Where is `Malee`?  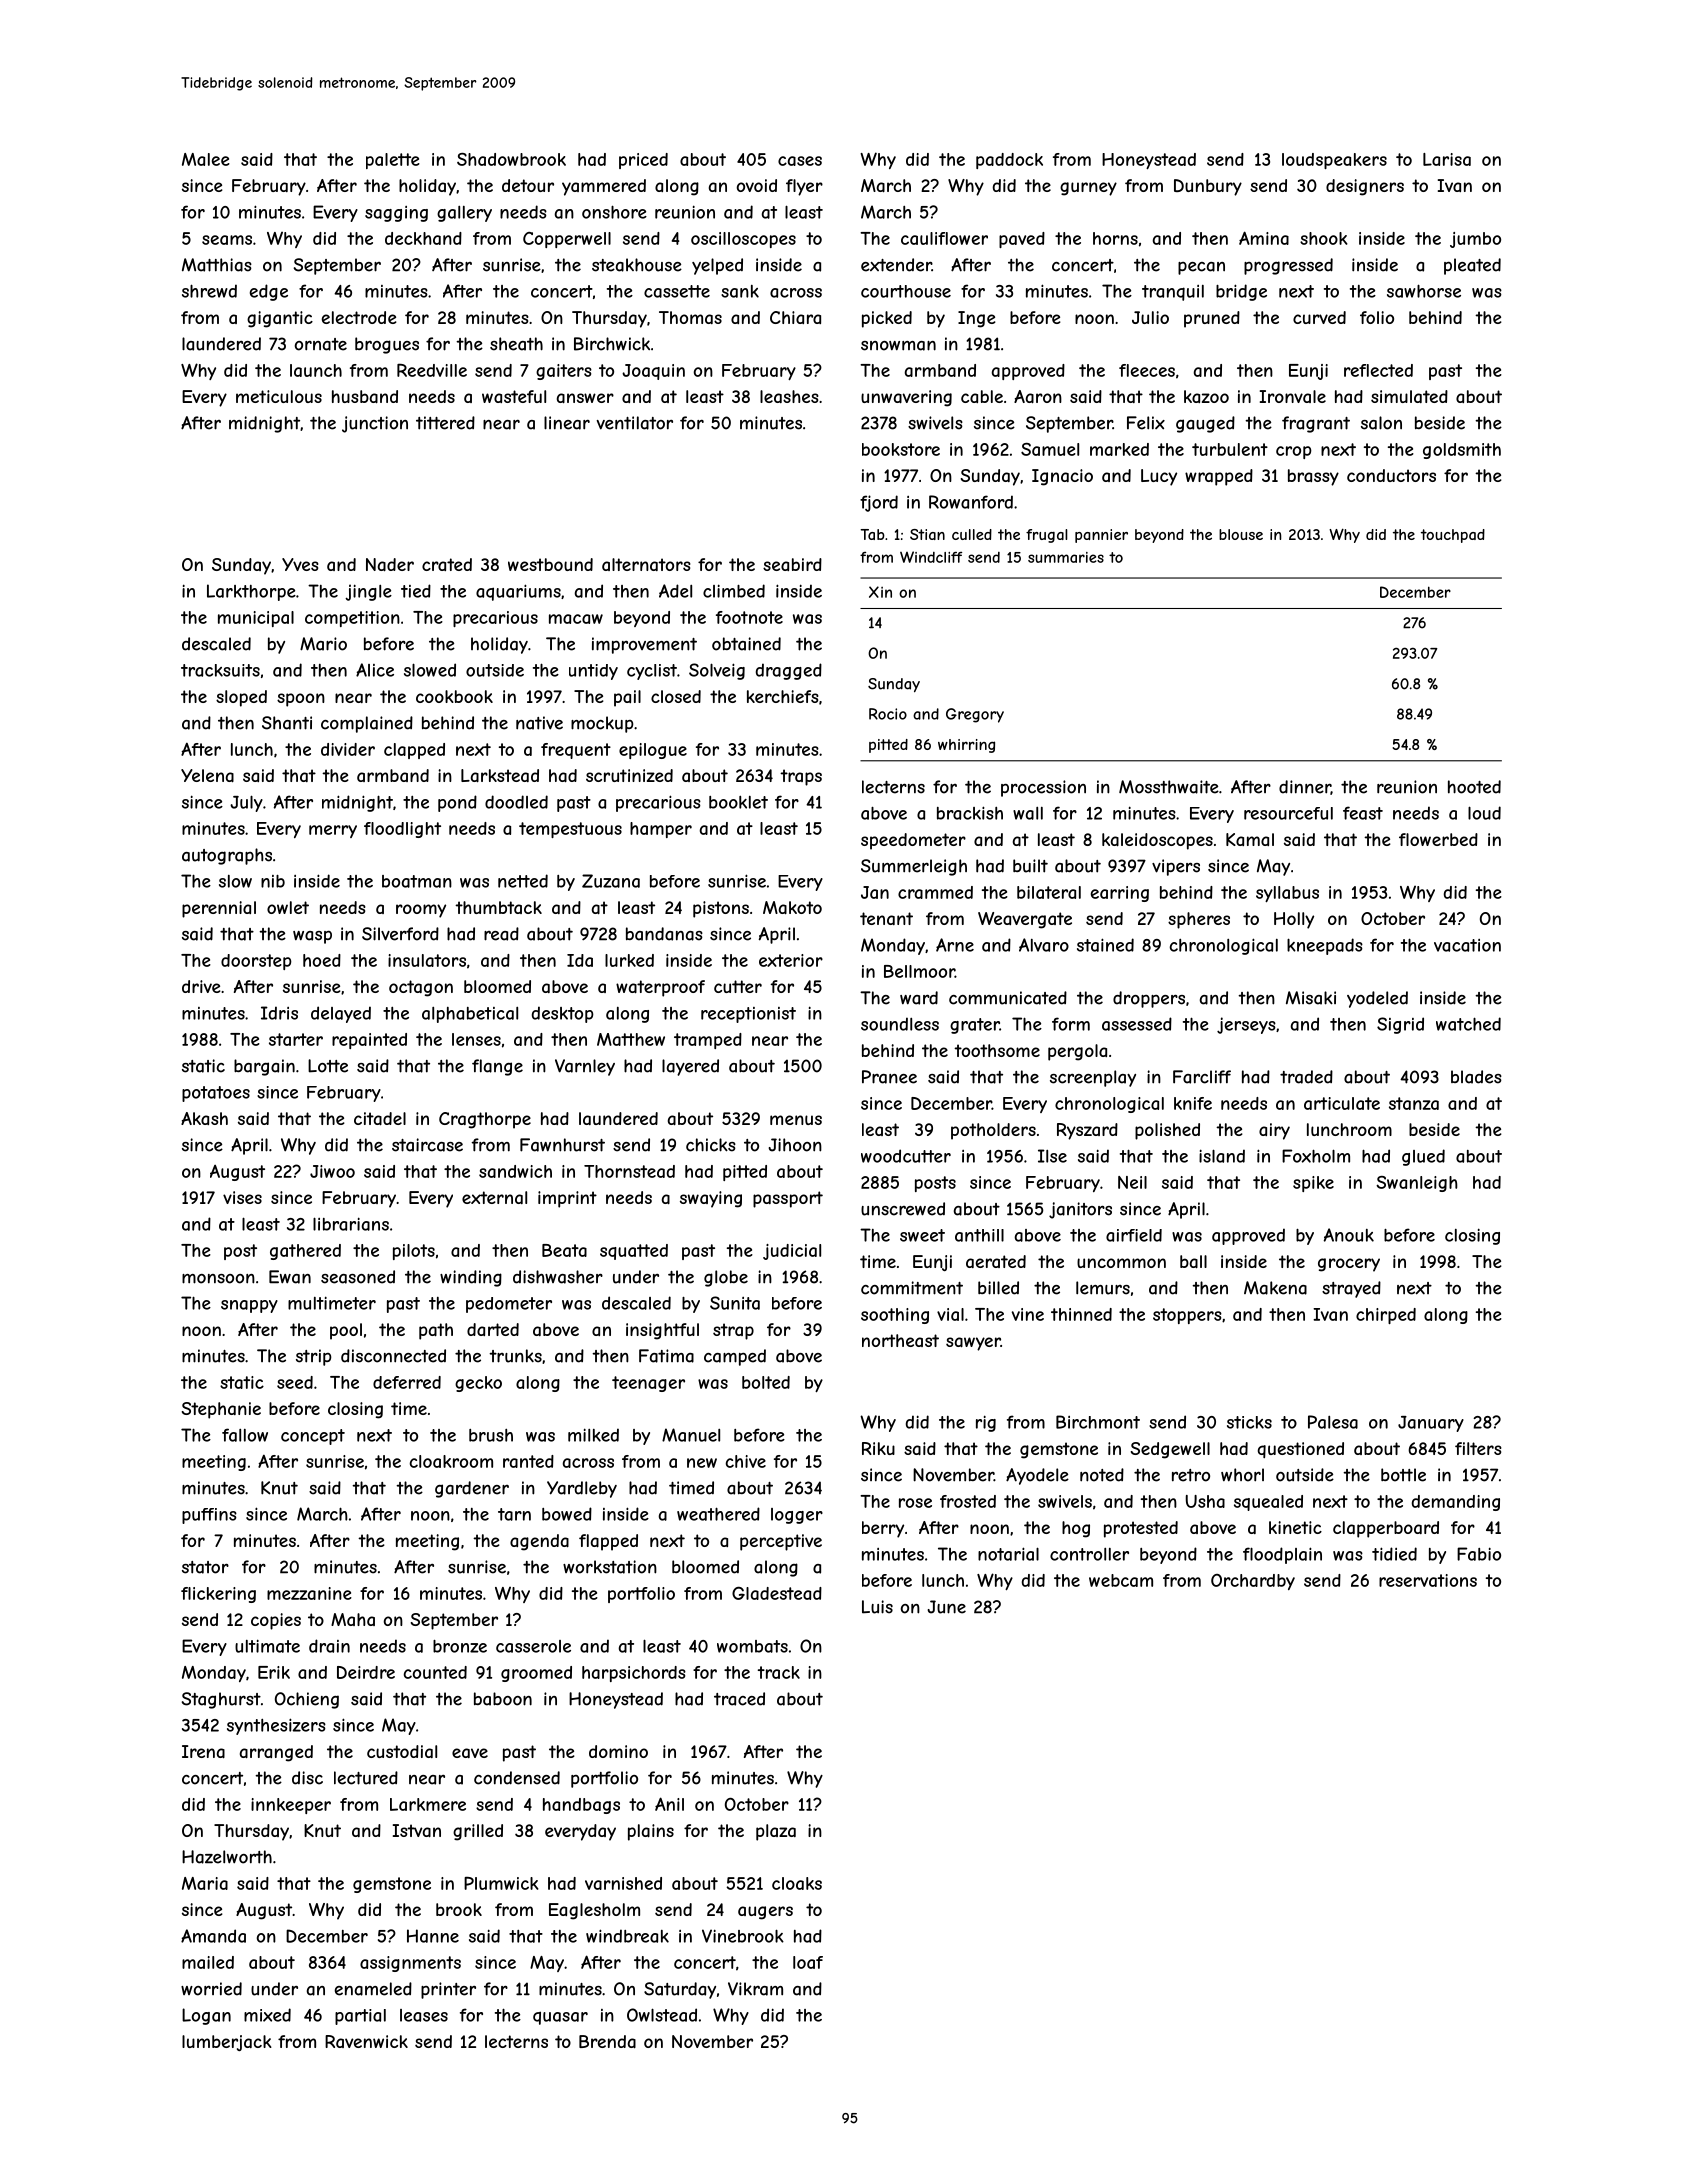 Malee is located at coordinates (206, 159).
